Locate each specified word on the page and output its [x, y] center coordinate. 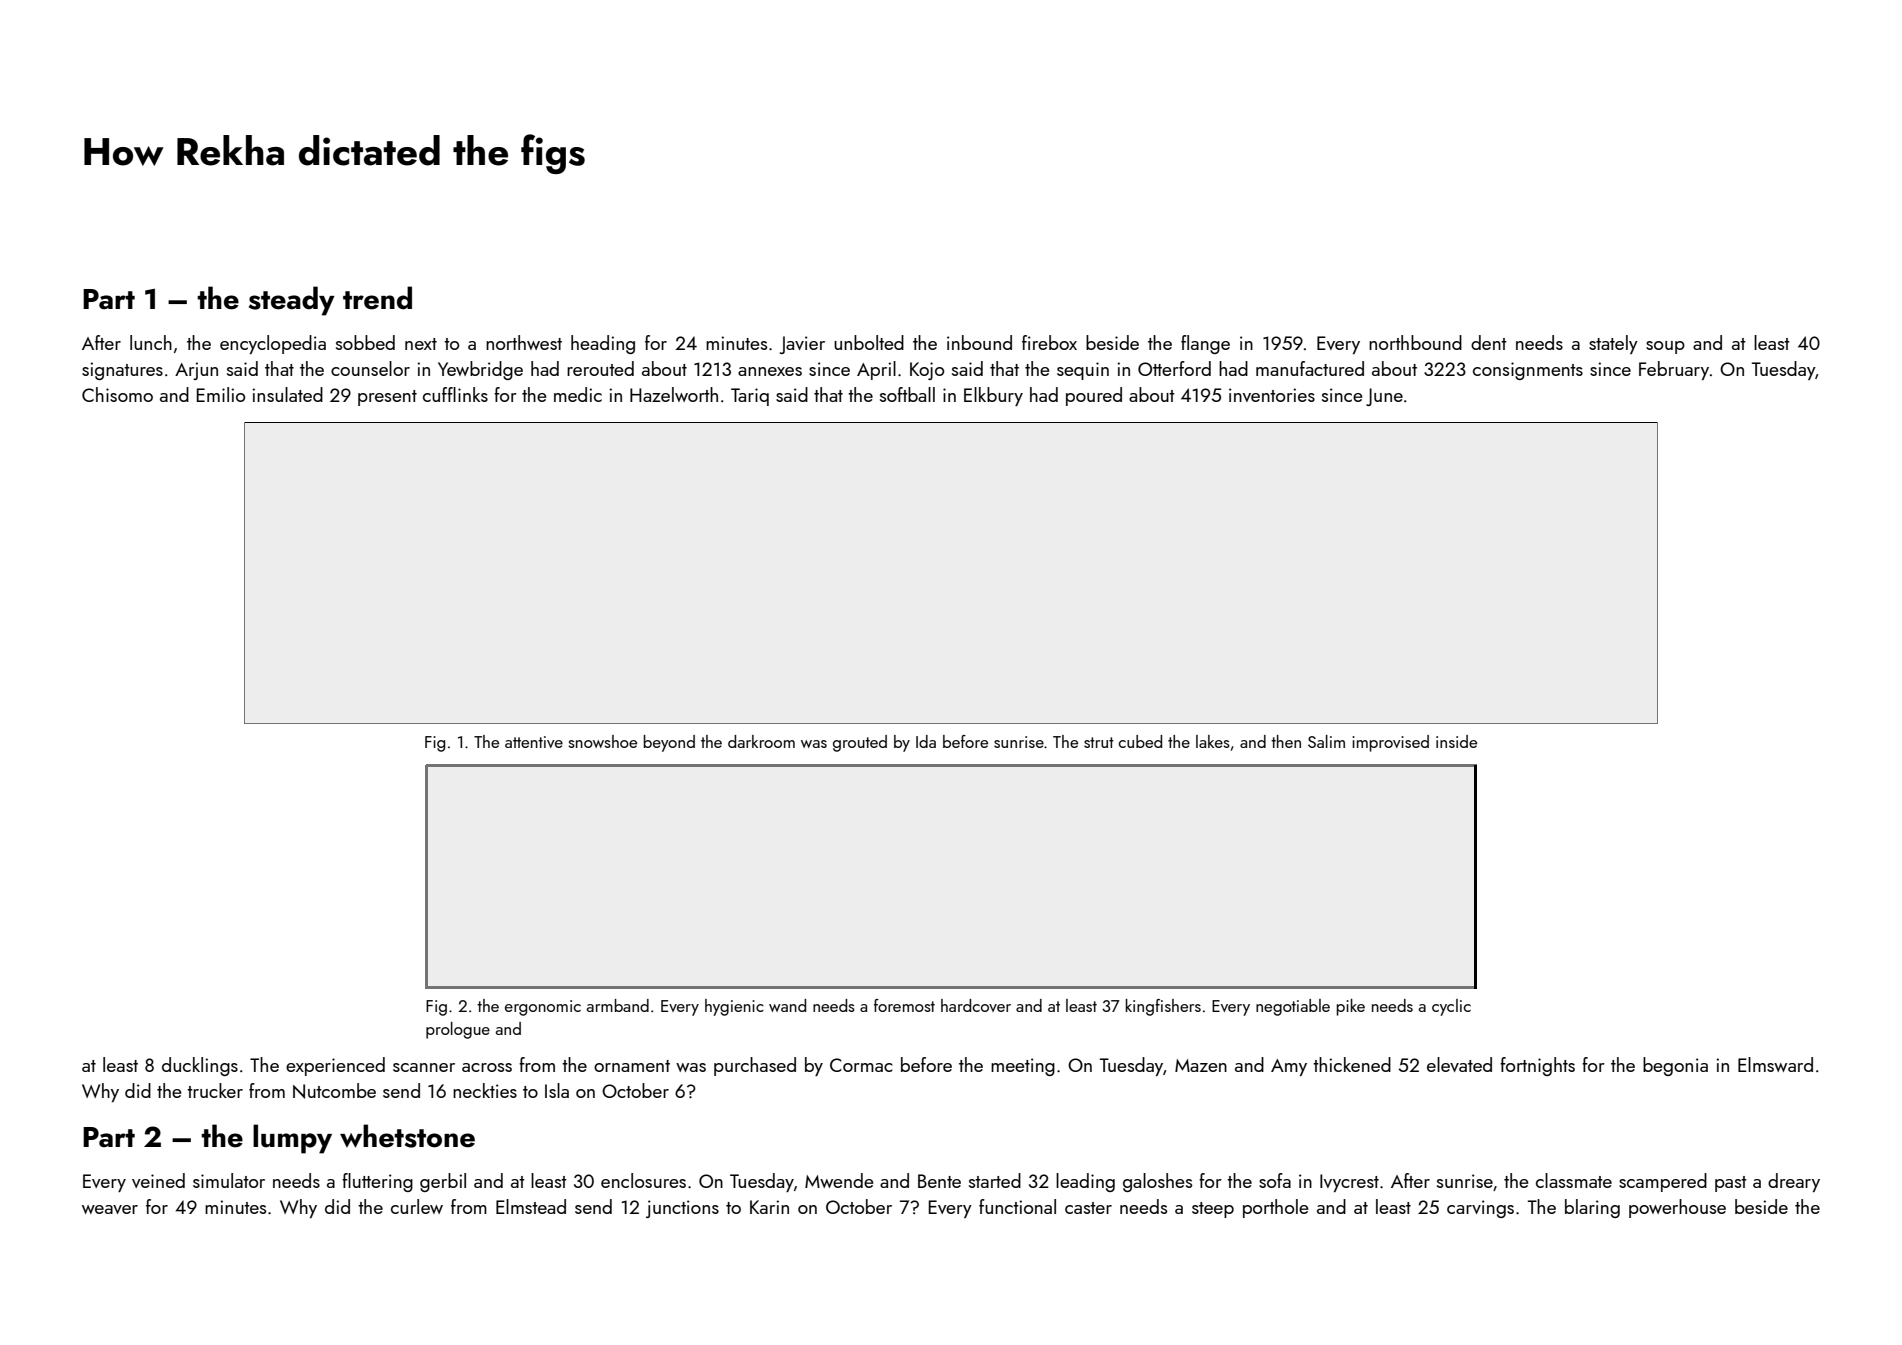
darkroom [761, 741]
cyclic [1451, 1007]
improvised [1390, 743]
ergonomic [543, 1008]
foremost [904, 1005]
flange [1205, 344]
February [1674, 370]
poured [1094, 396]
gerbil [443, 1182]
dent [1489, 342]
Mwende [839, 1180]
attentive [534, 742]
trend [377, 298]
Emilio [221, 394]
